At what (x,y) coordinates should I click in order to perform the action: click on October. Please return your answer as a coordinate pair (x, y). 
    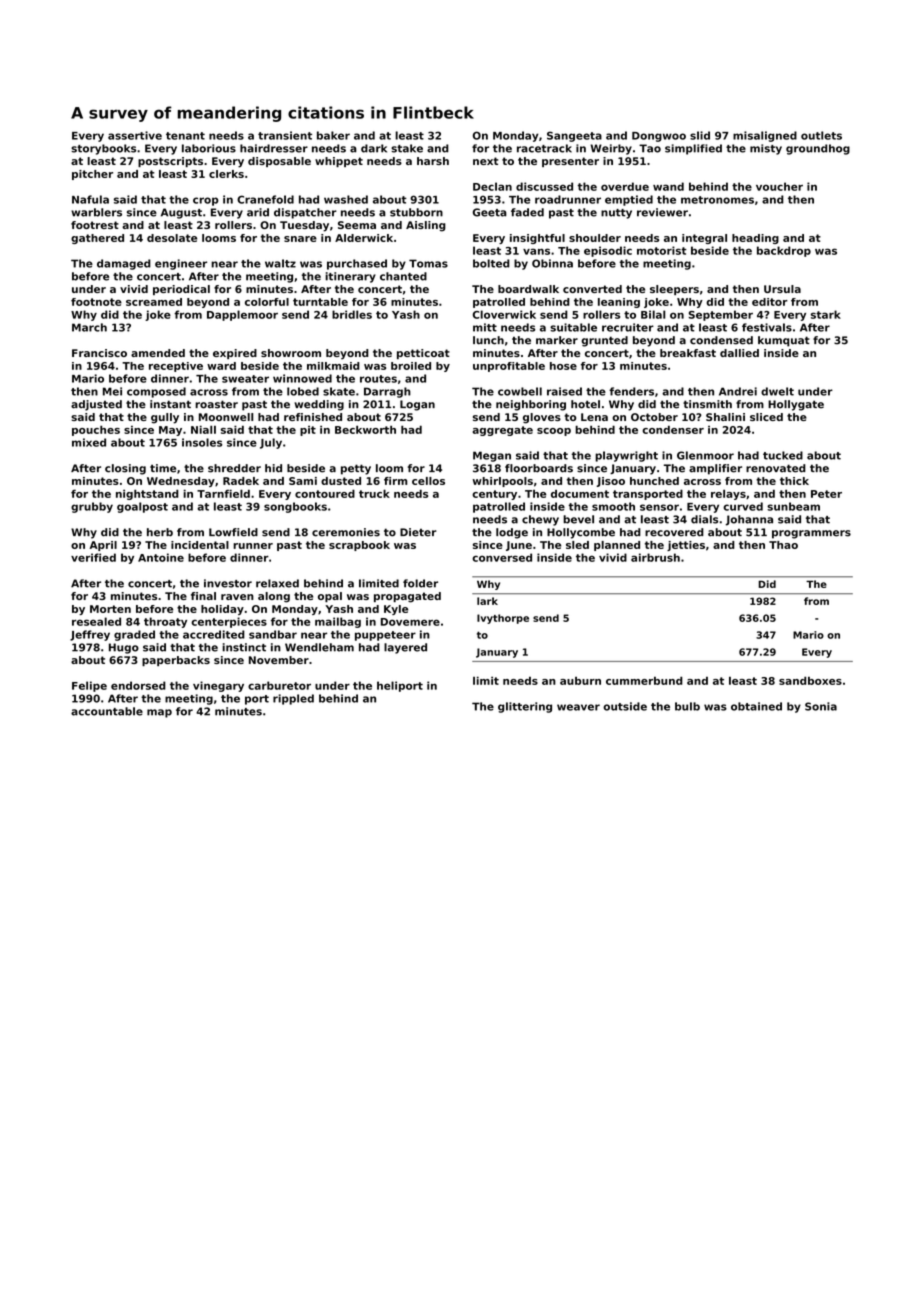
    Looking at the image, I should click on (654, 417).
